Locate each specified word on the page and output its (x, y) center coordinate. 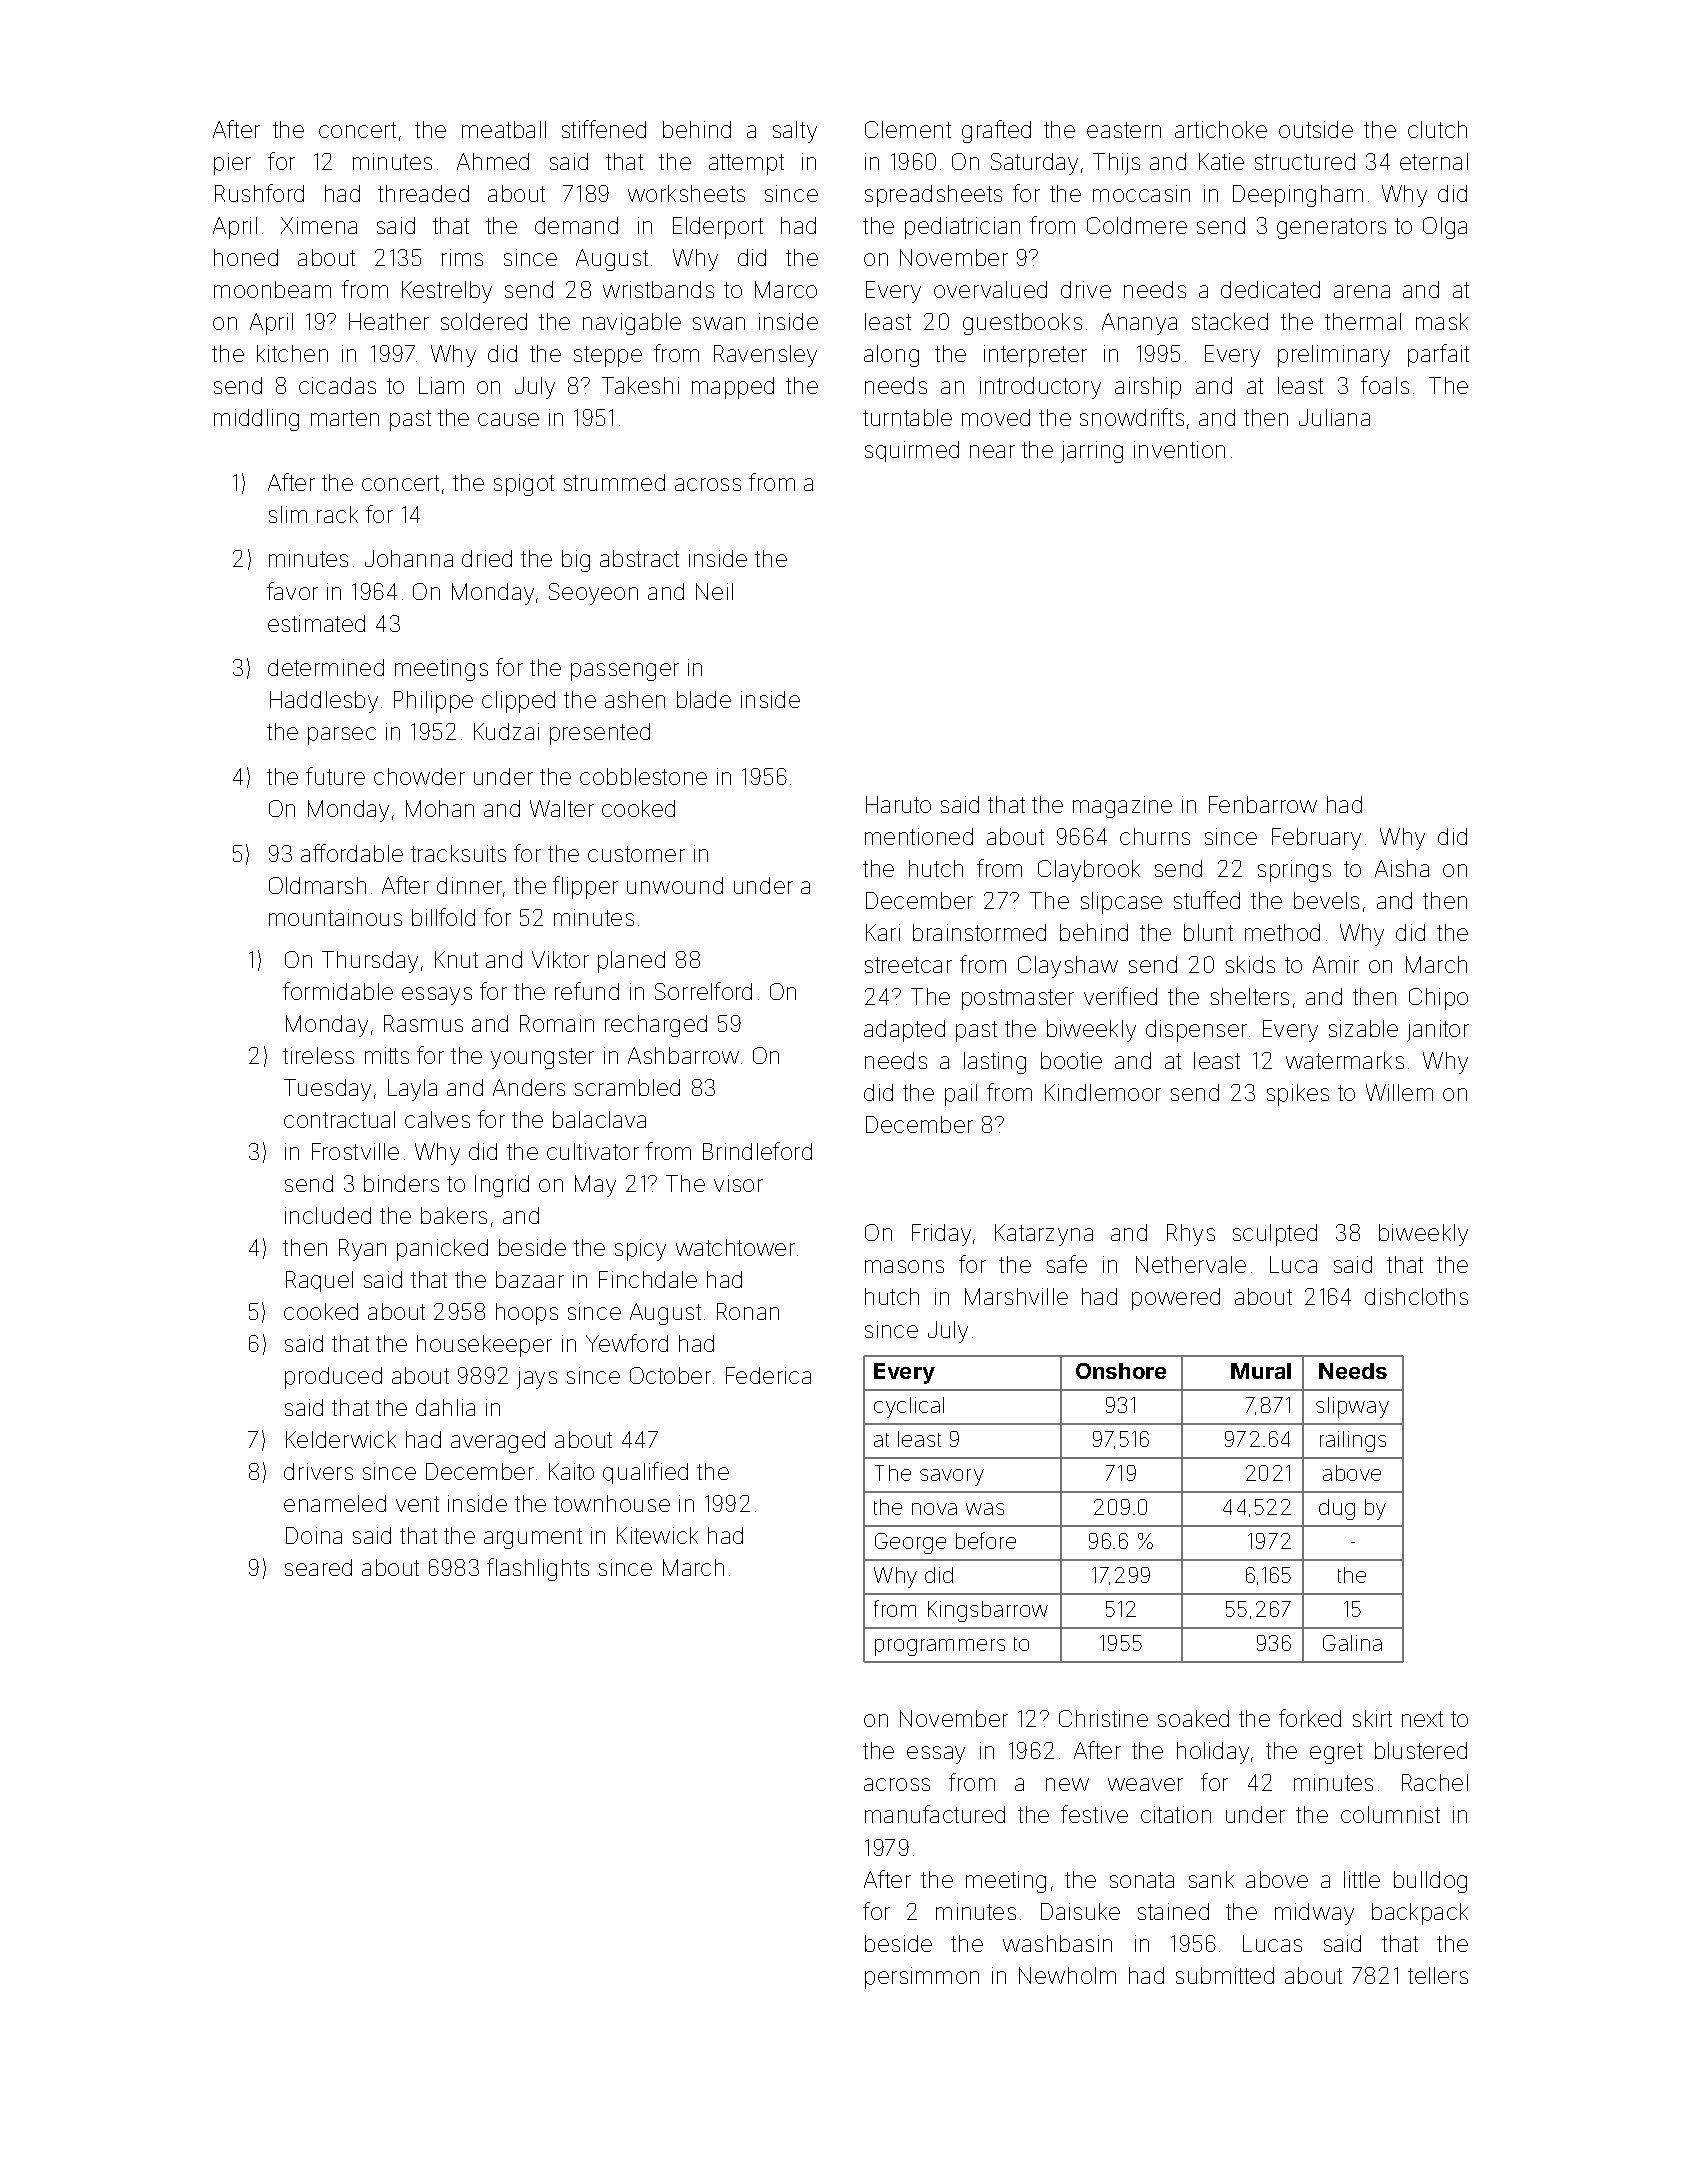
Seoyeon (593, 594)
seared (318, 1567)
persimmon (922, 1978)
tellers (1438, 1975)
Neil (714, 591)
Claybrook (1089, 871)
